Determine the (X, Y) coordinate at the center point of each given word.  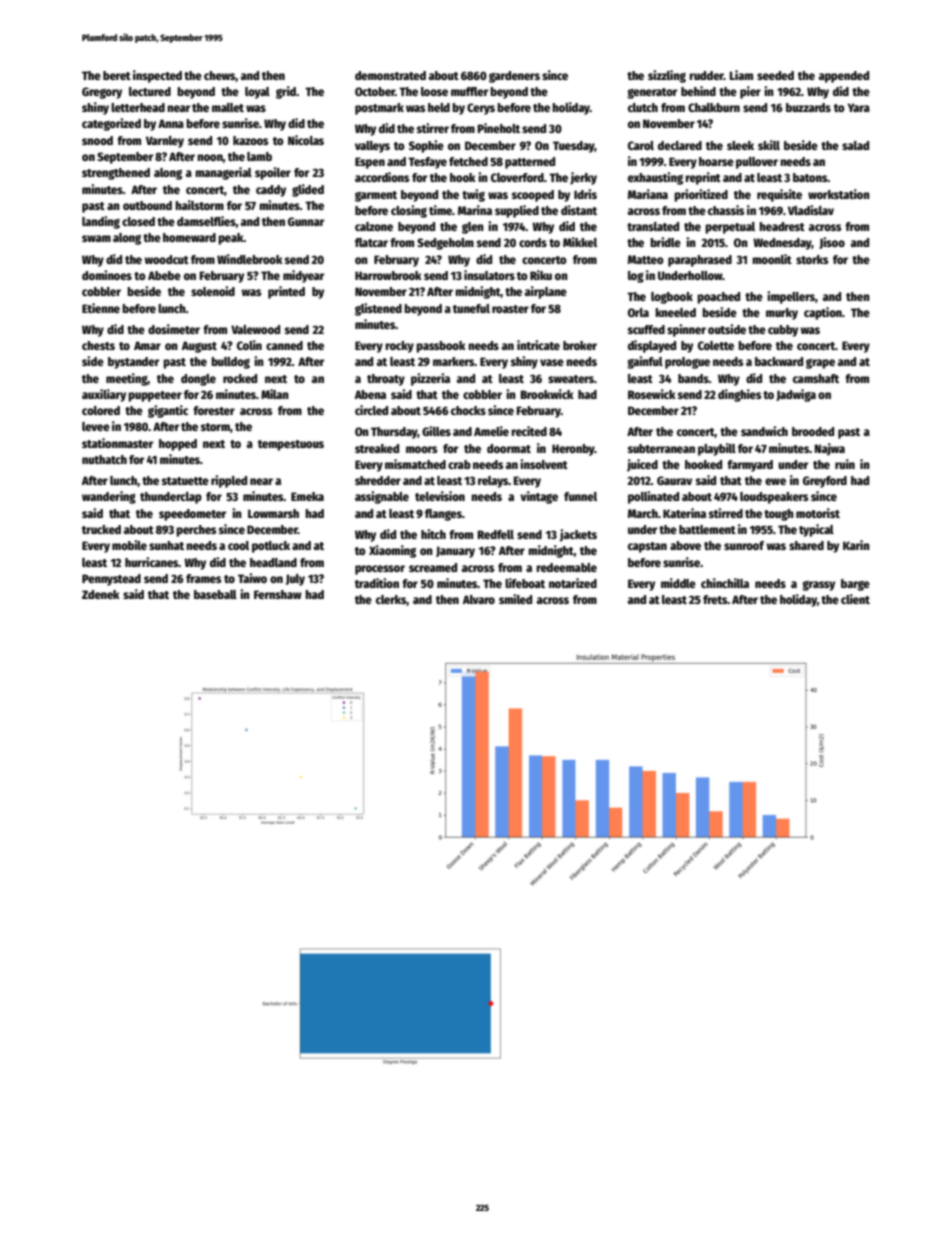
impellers (791, 297)
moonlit (772, 259)
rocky (399, 347)
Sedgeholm (445, 244)
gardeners (514, 77)
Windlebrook (250, 259)
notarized (573, 583)
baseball (215, 594)
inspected (157, 76)
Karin (856, 545)
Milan (275, 394)
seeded (775, 75)
